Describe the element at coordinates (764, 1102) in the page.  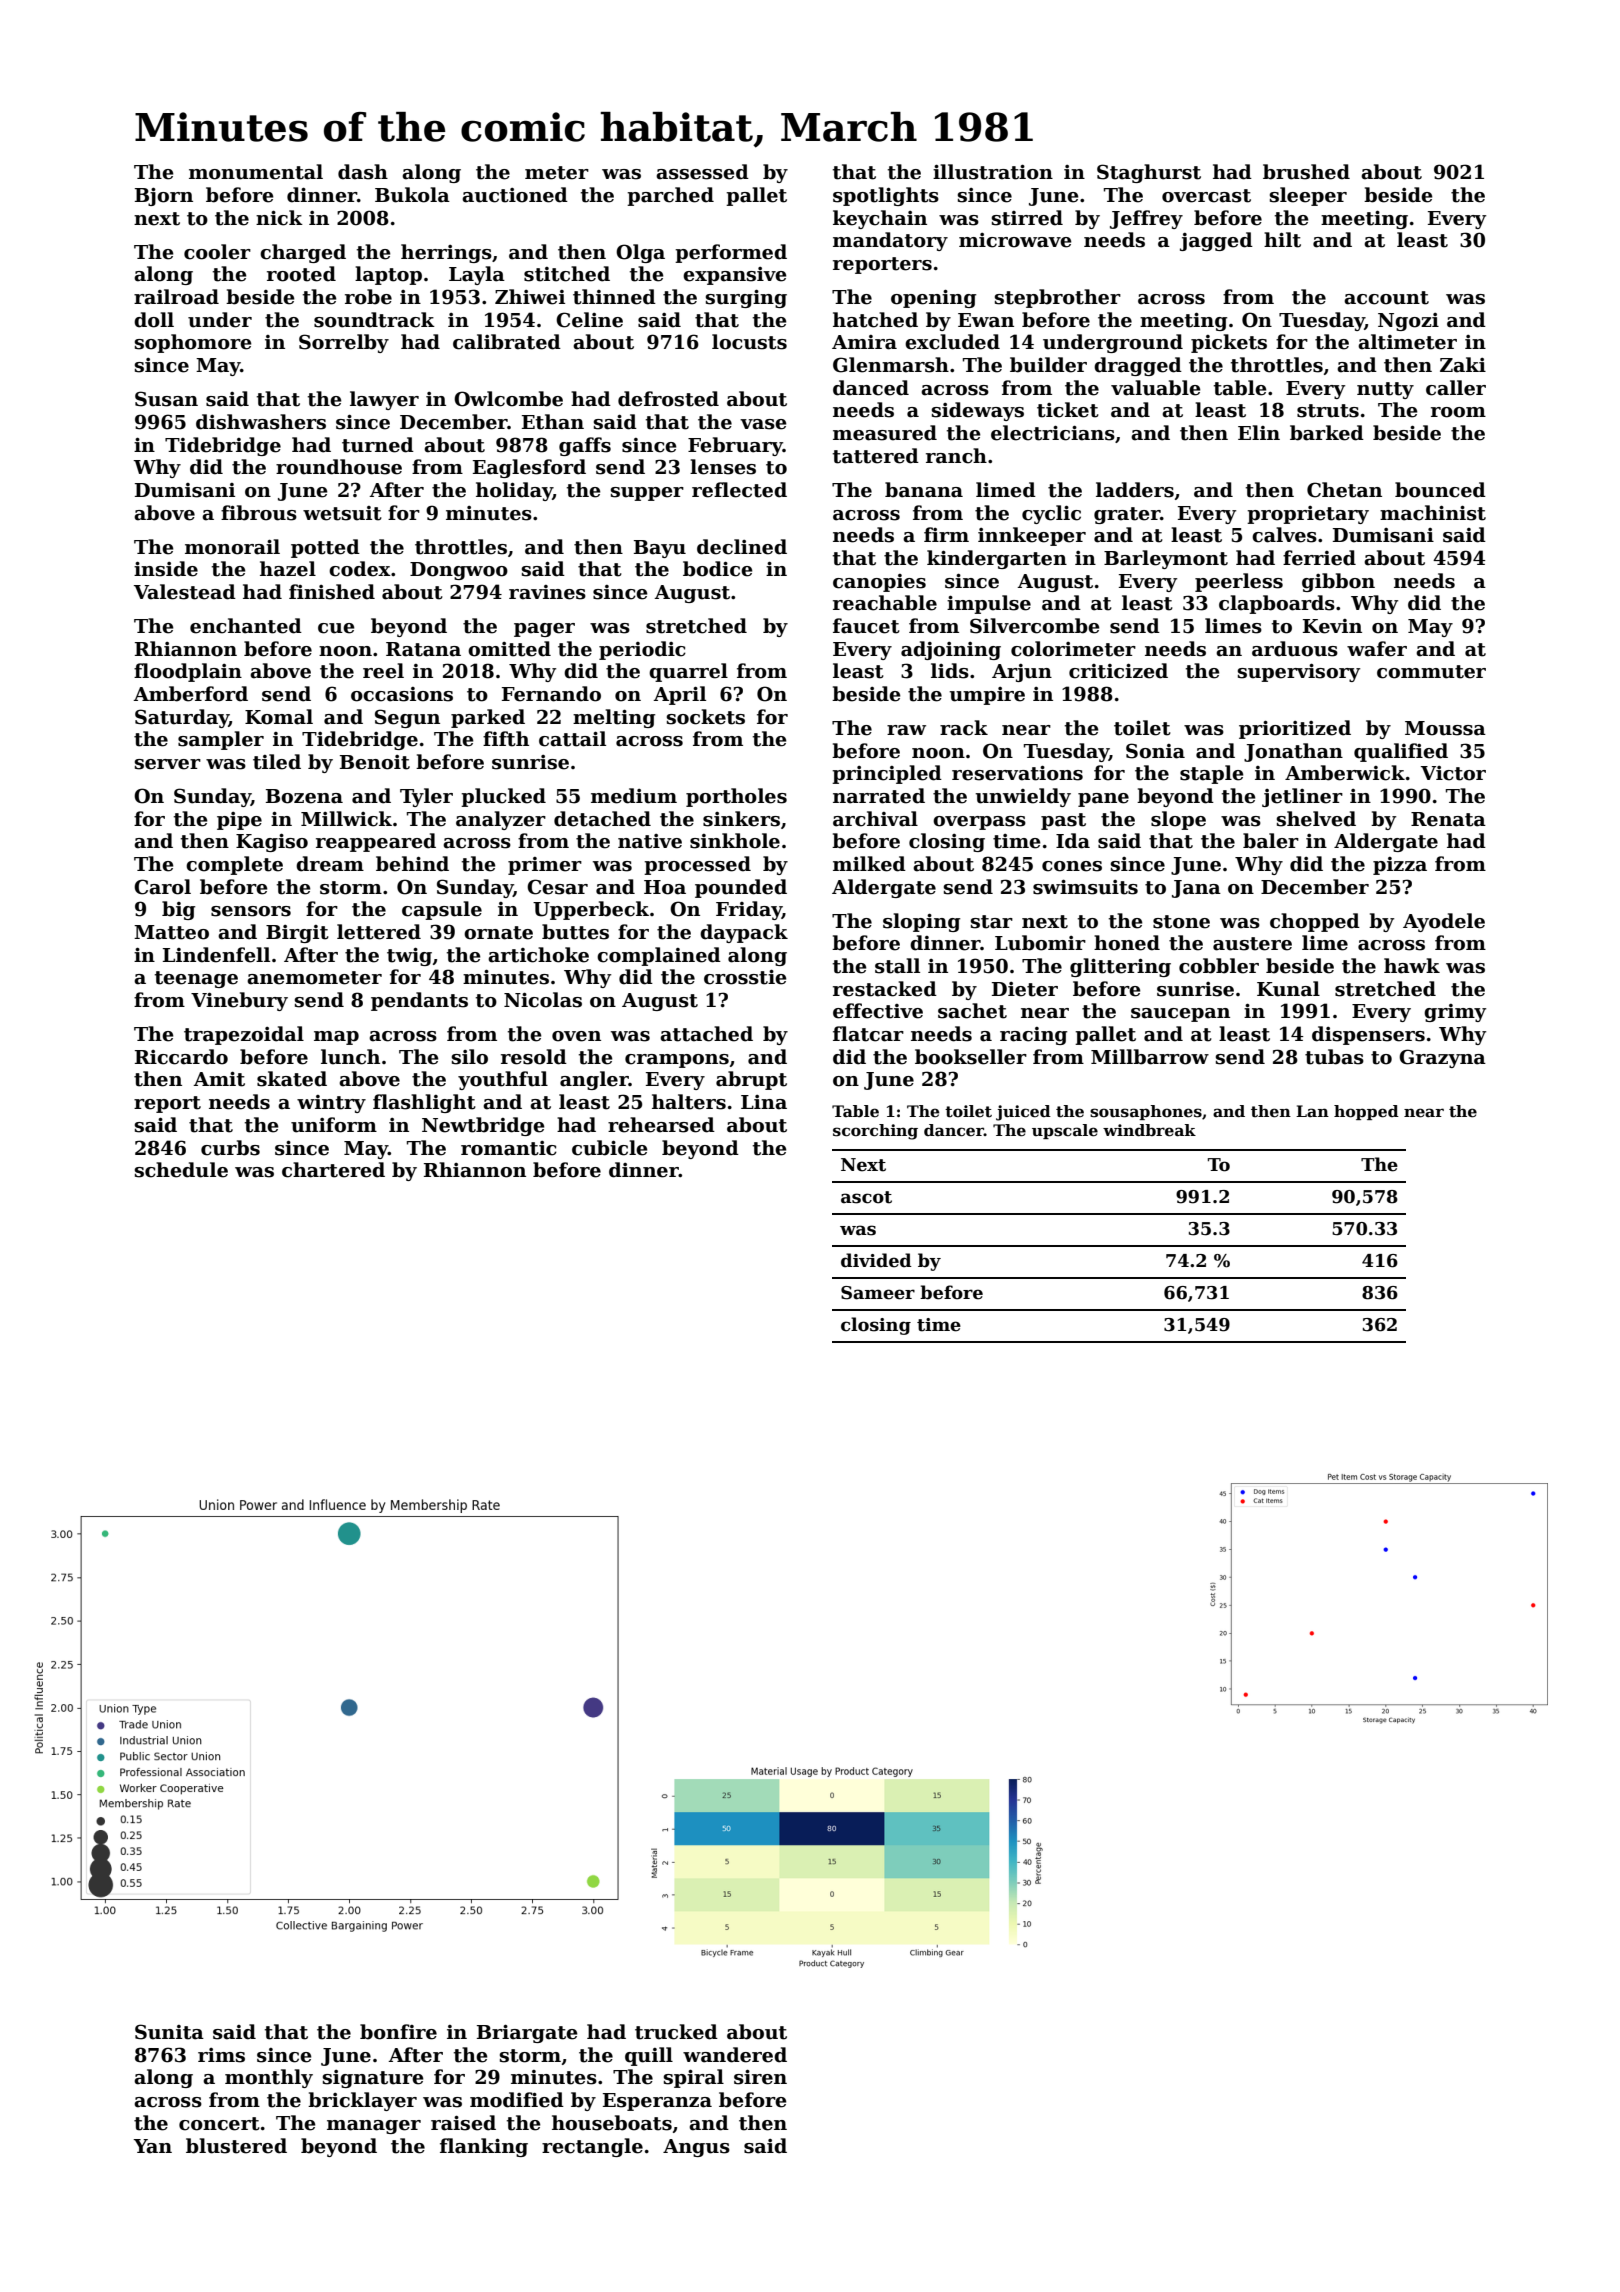
I see `Lina` at that location.
